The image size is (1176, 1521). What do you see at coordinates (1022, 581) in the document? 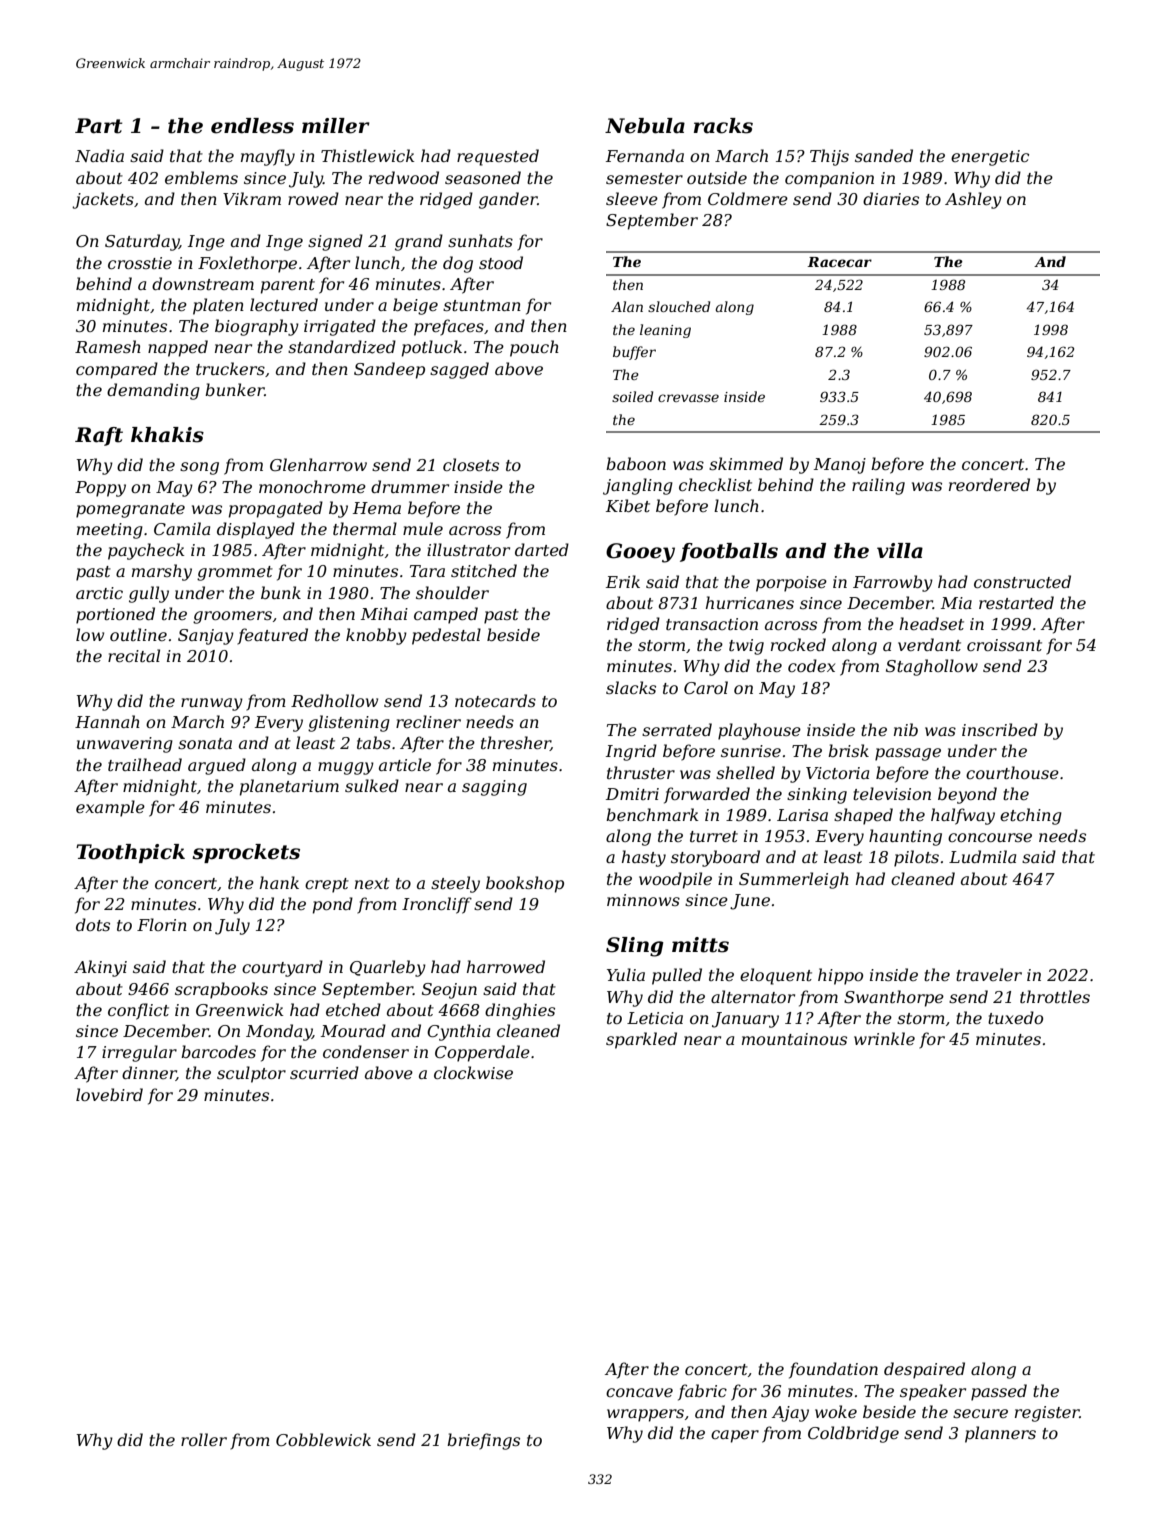
I see `constructed` at bounding box center [1022, 581].
